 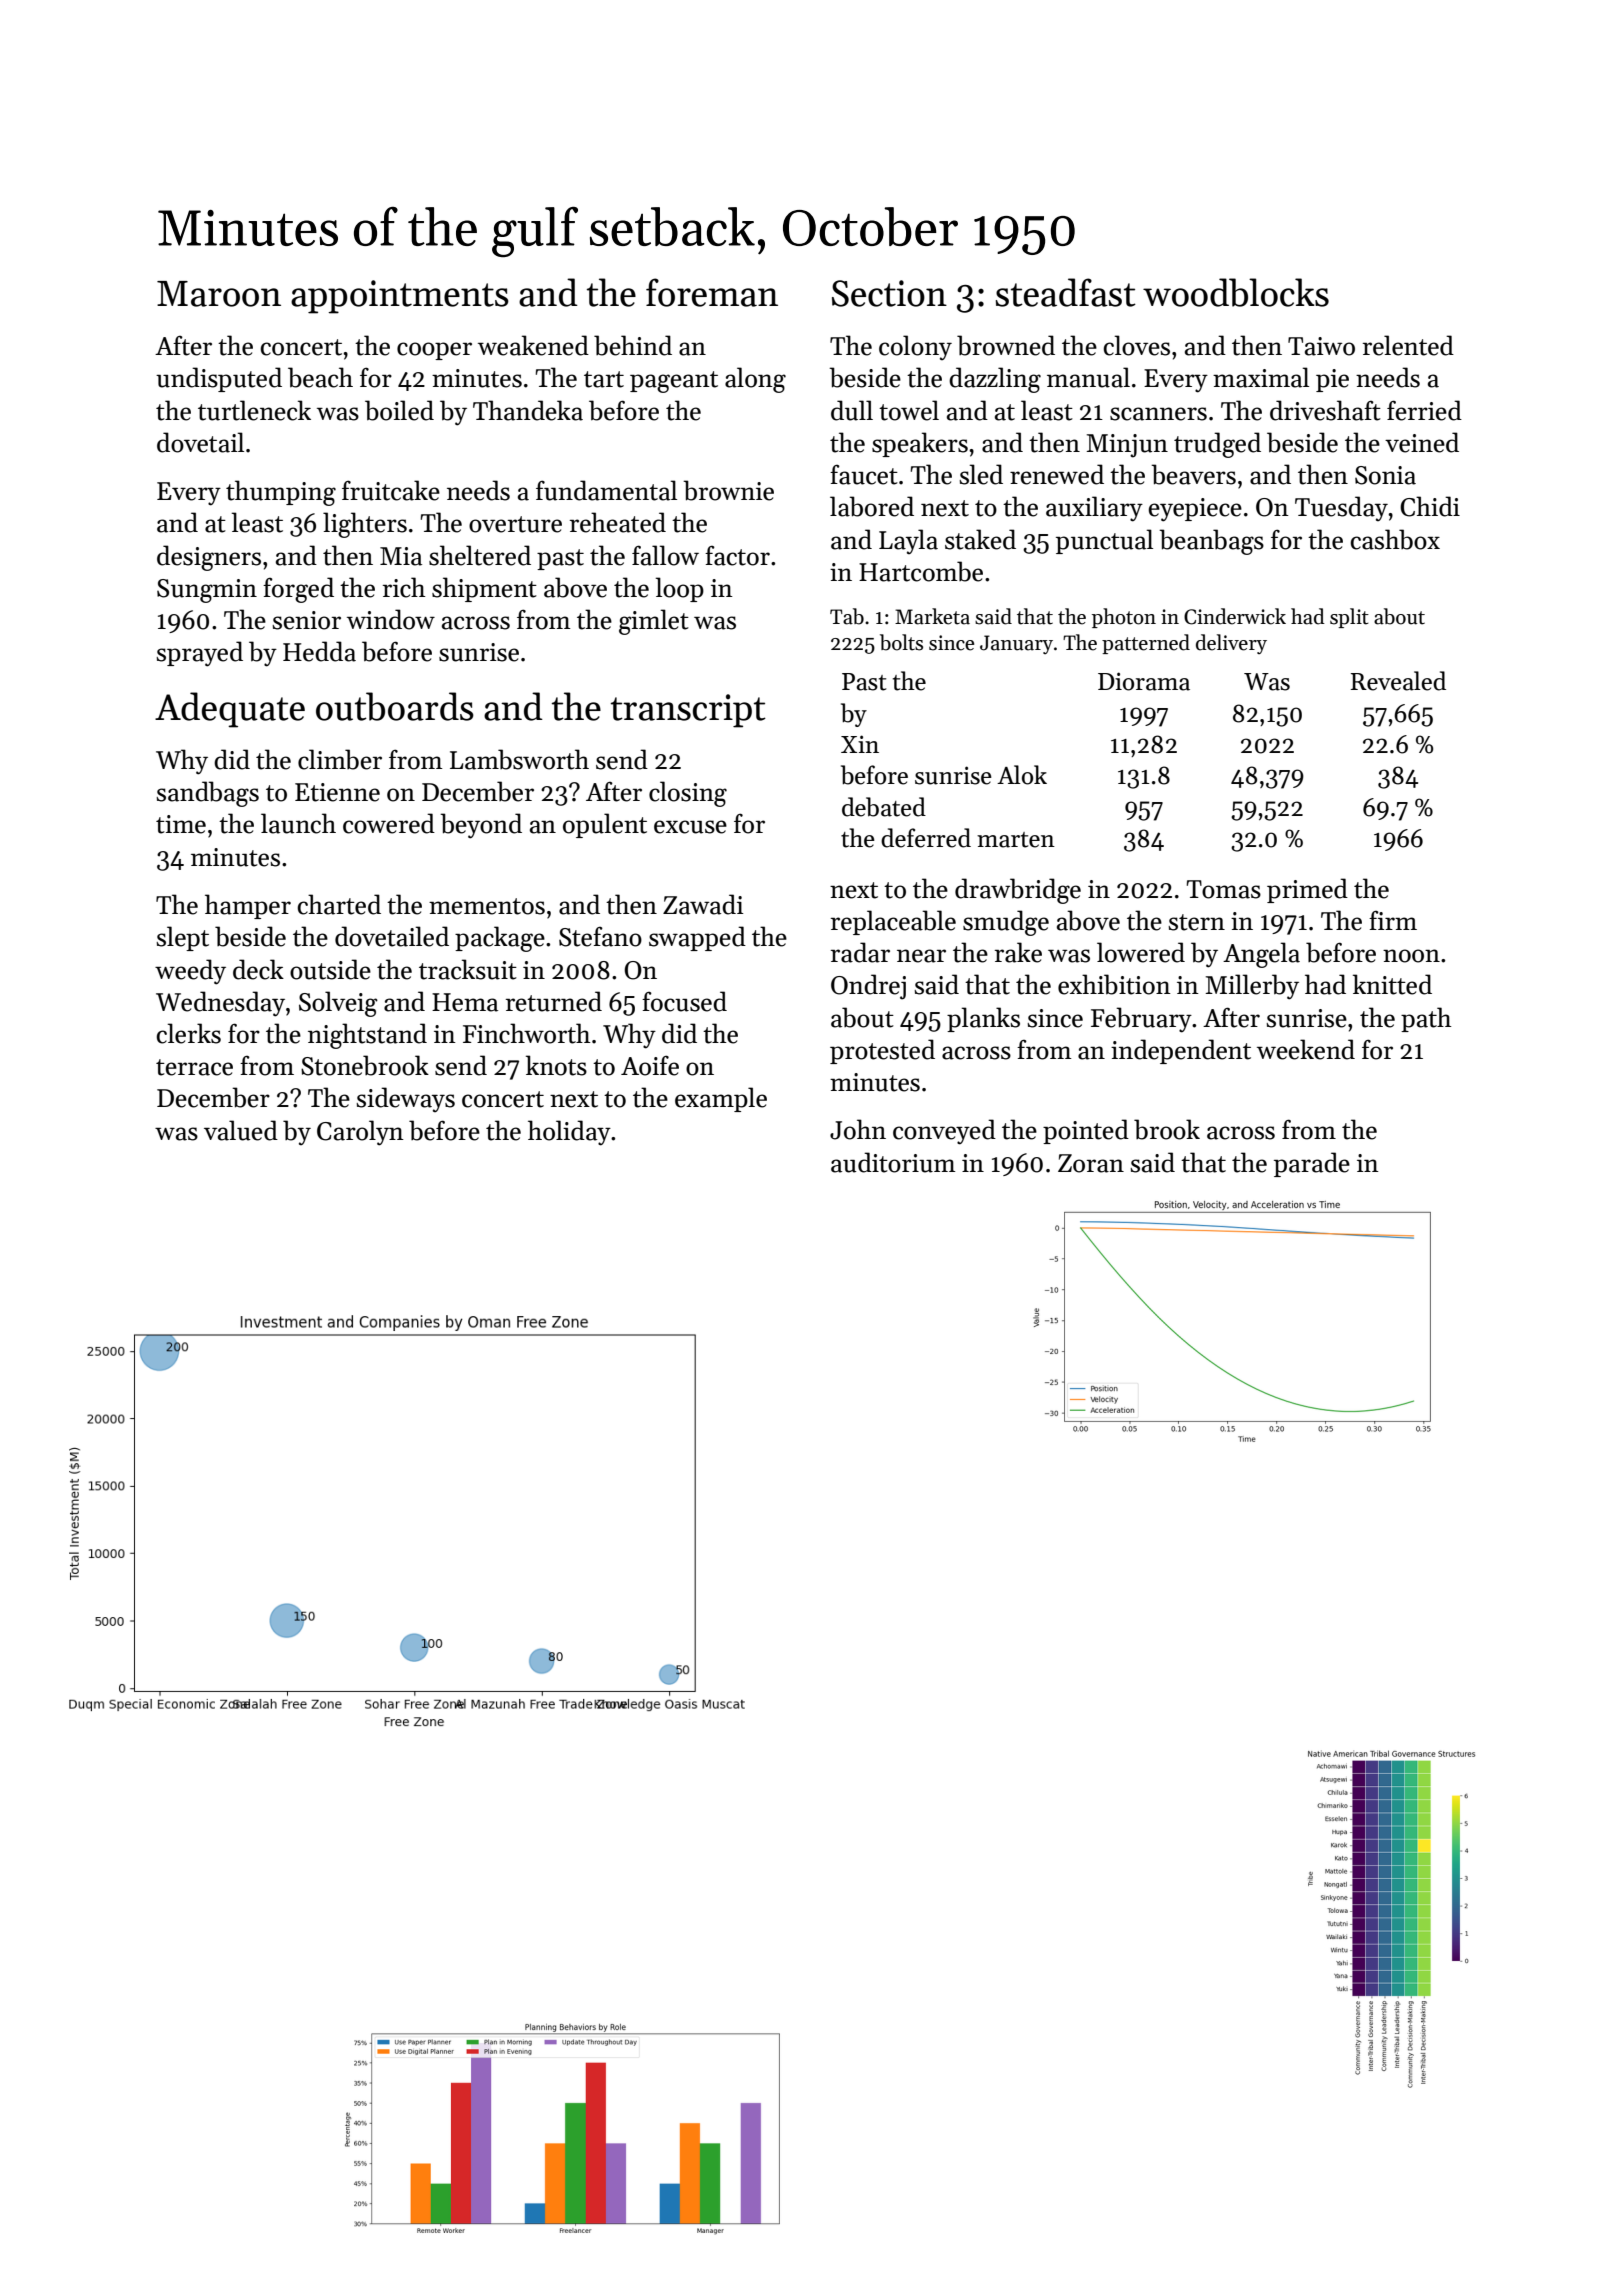 What do you see at coordinates (674, 382) in the image?
I see `pageant` at bounding box center [674, 382].
